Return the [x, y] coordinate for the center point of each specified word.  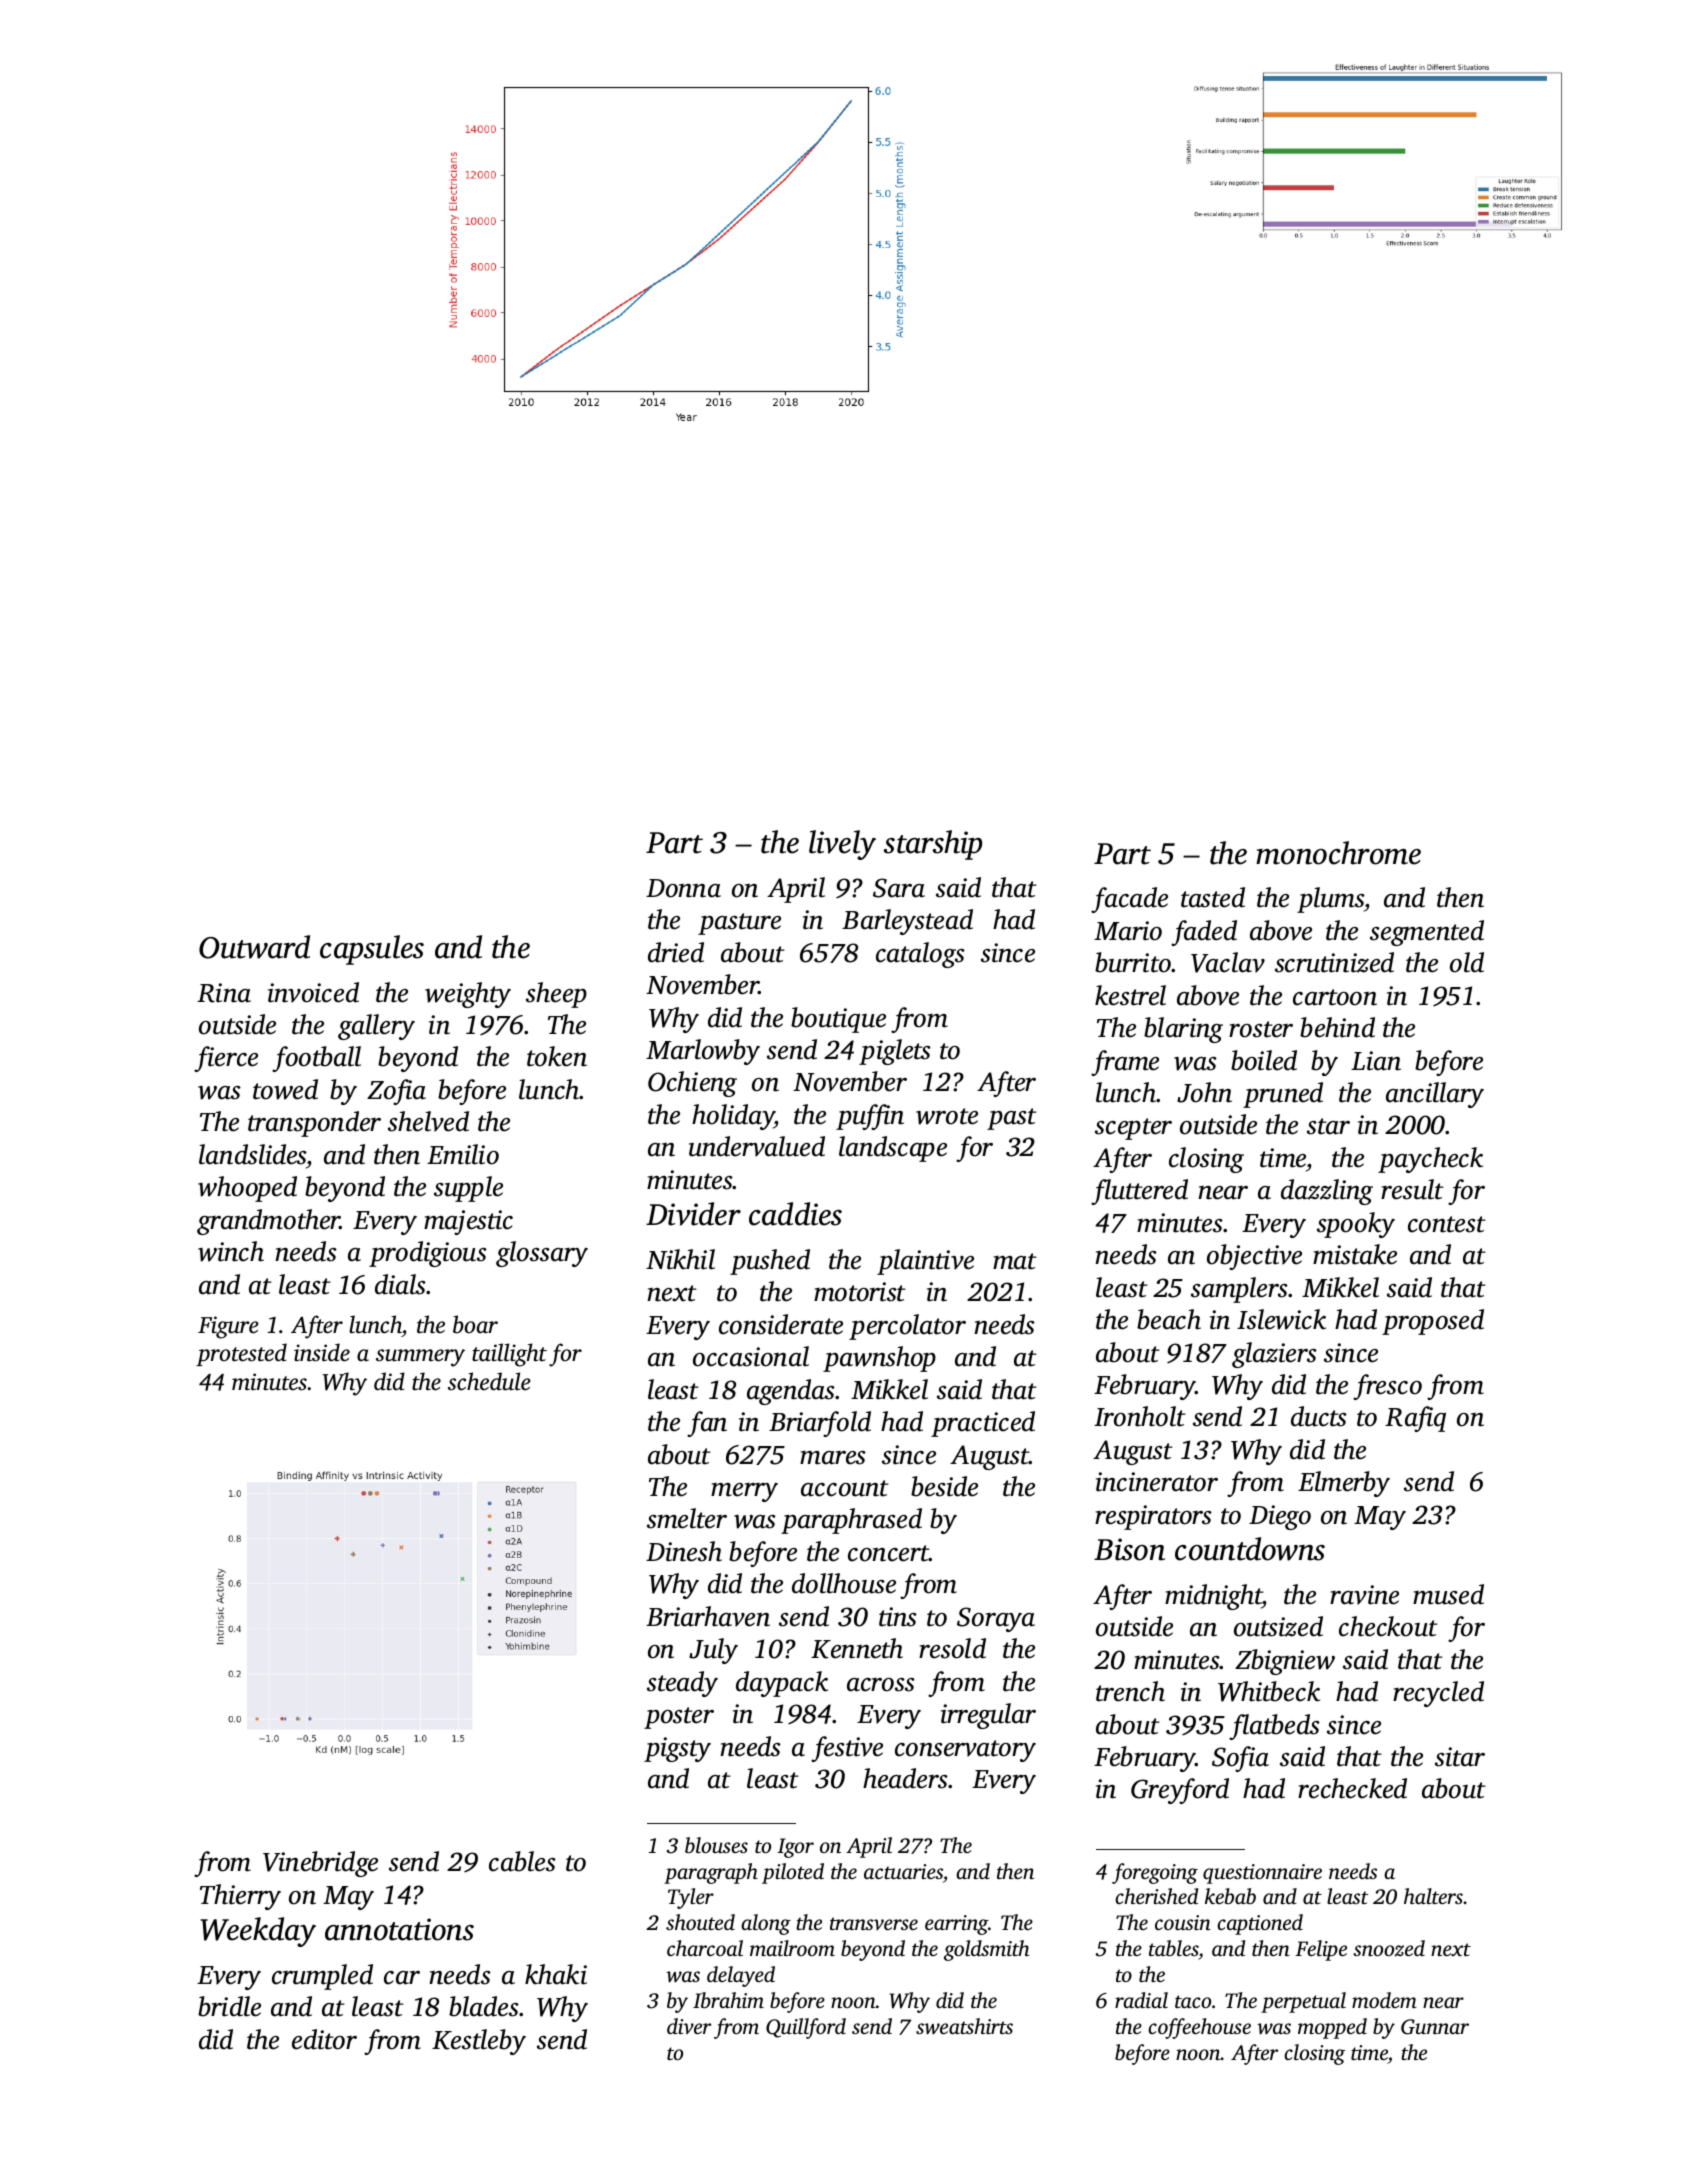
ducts [1319, 1416]
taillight [509, 1355]
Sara [899, 888]
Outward [254, 947]
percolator [907, 1327]
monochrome [1338, 853]
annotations [399, 1929]
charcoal [705, 1948]
